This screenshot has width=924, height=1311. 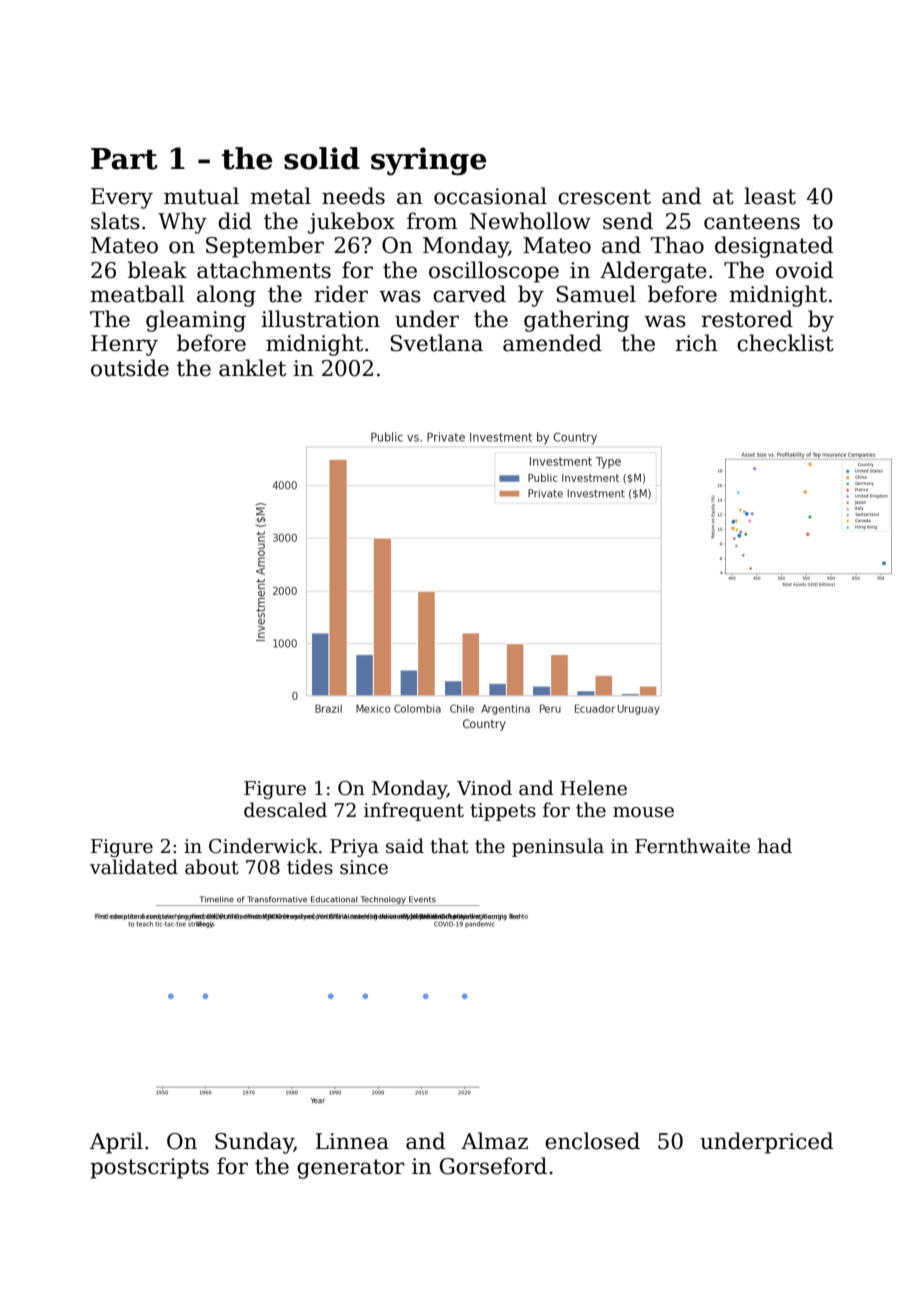 I want to click on anklet, so click(x=252, y=368).
